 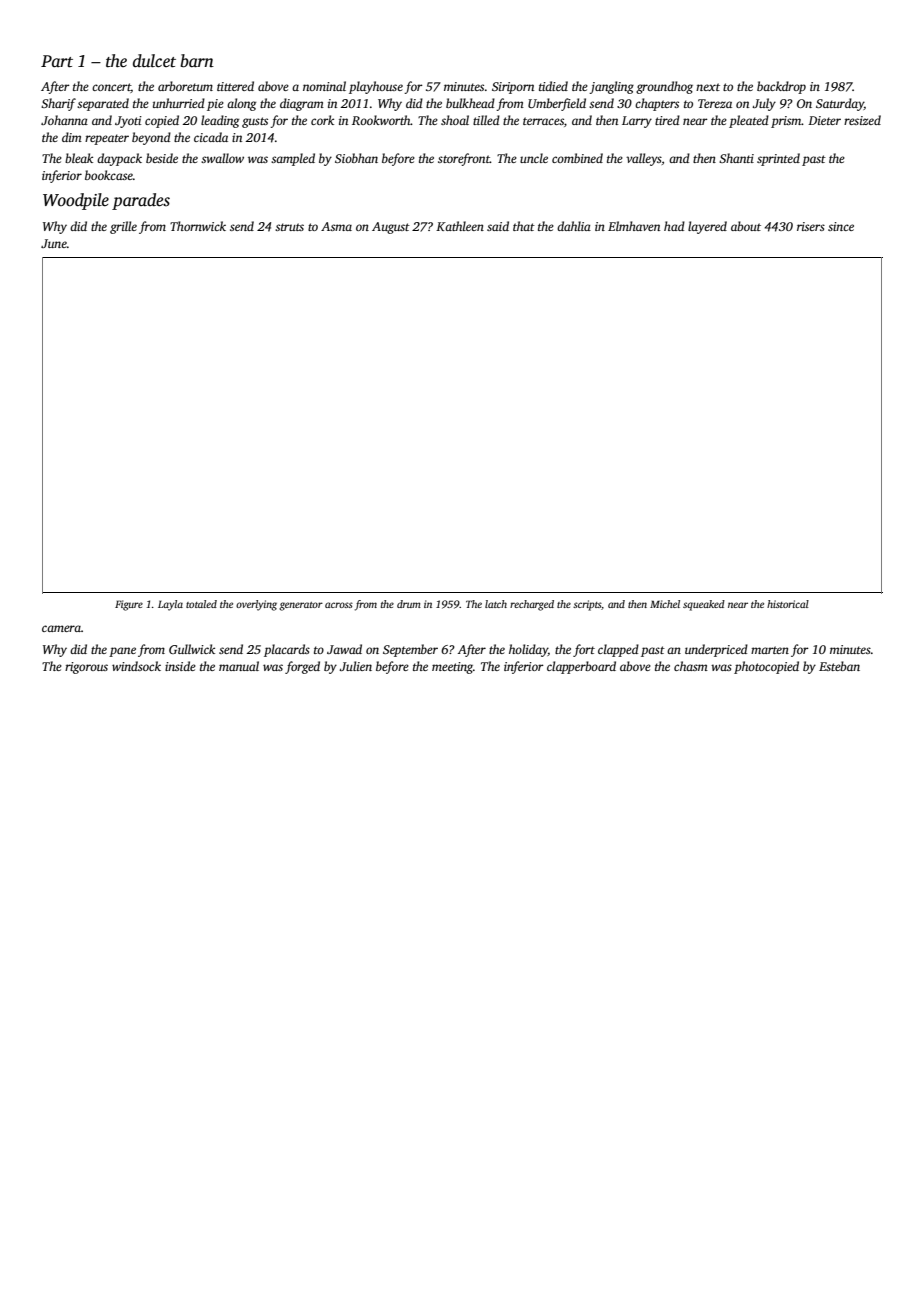 What do you see at coordinates (553, 86) in the screenshot?
I see `tidied` at bounding box center [553, 86].
